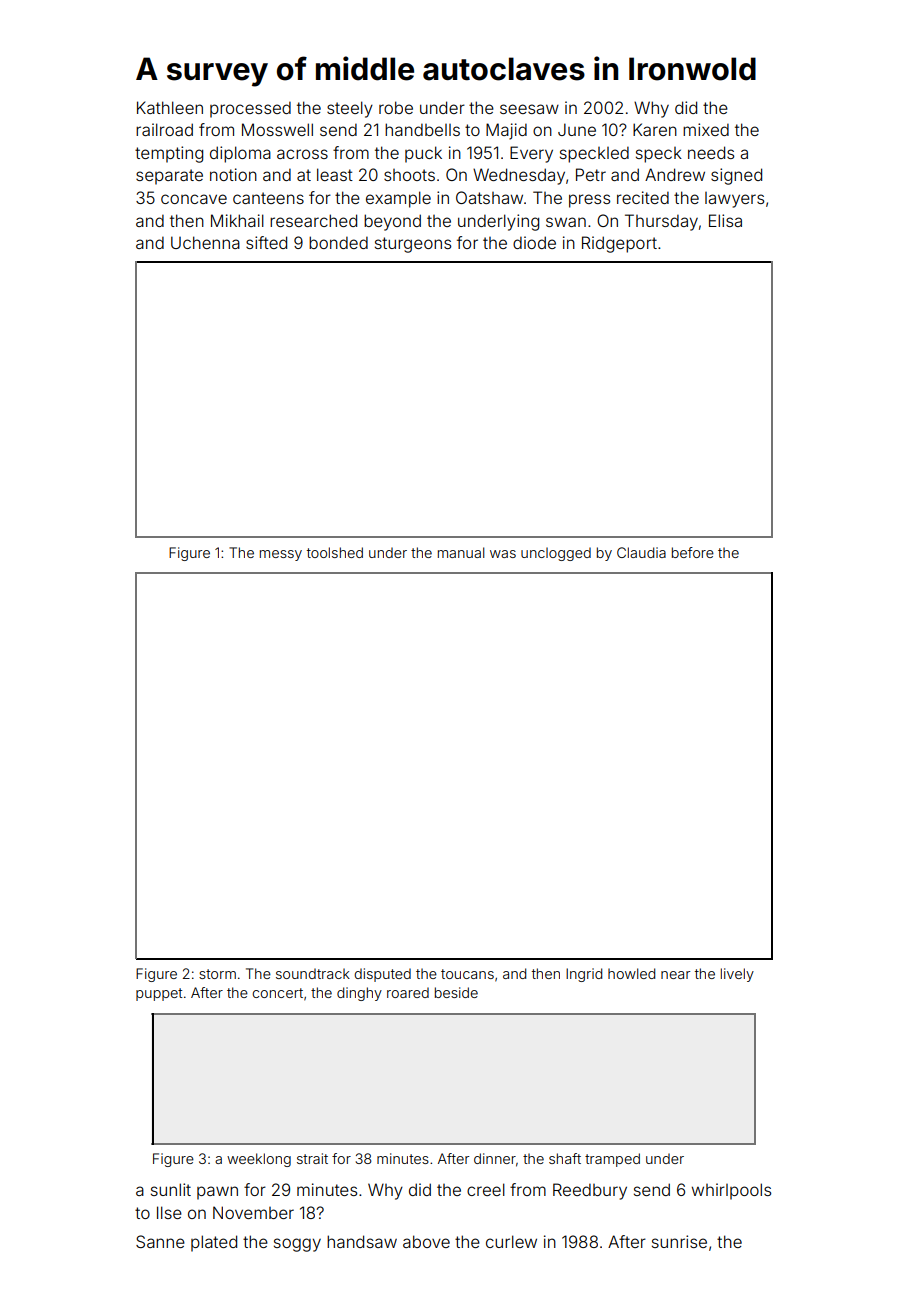 This document has height=1316, width=908. I want to click on toucans, so click(467, 974).
